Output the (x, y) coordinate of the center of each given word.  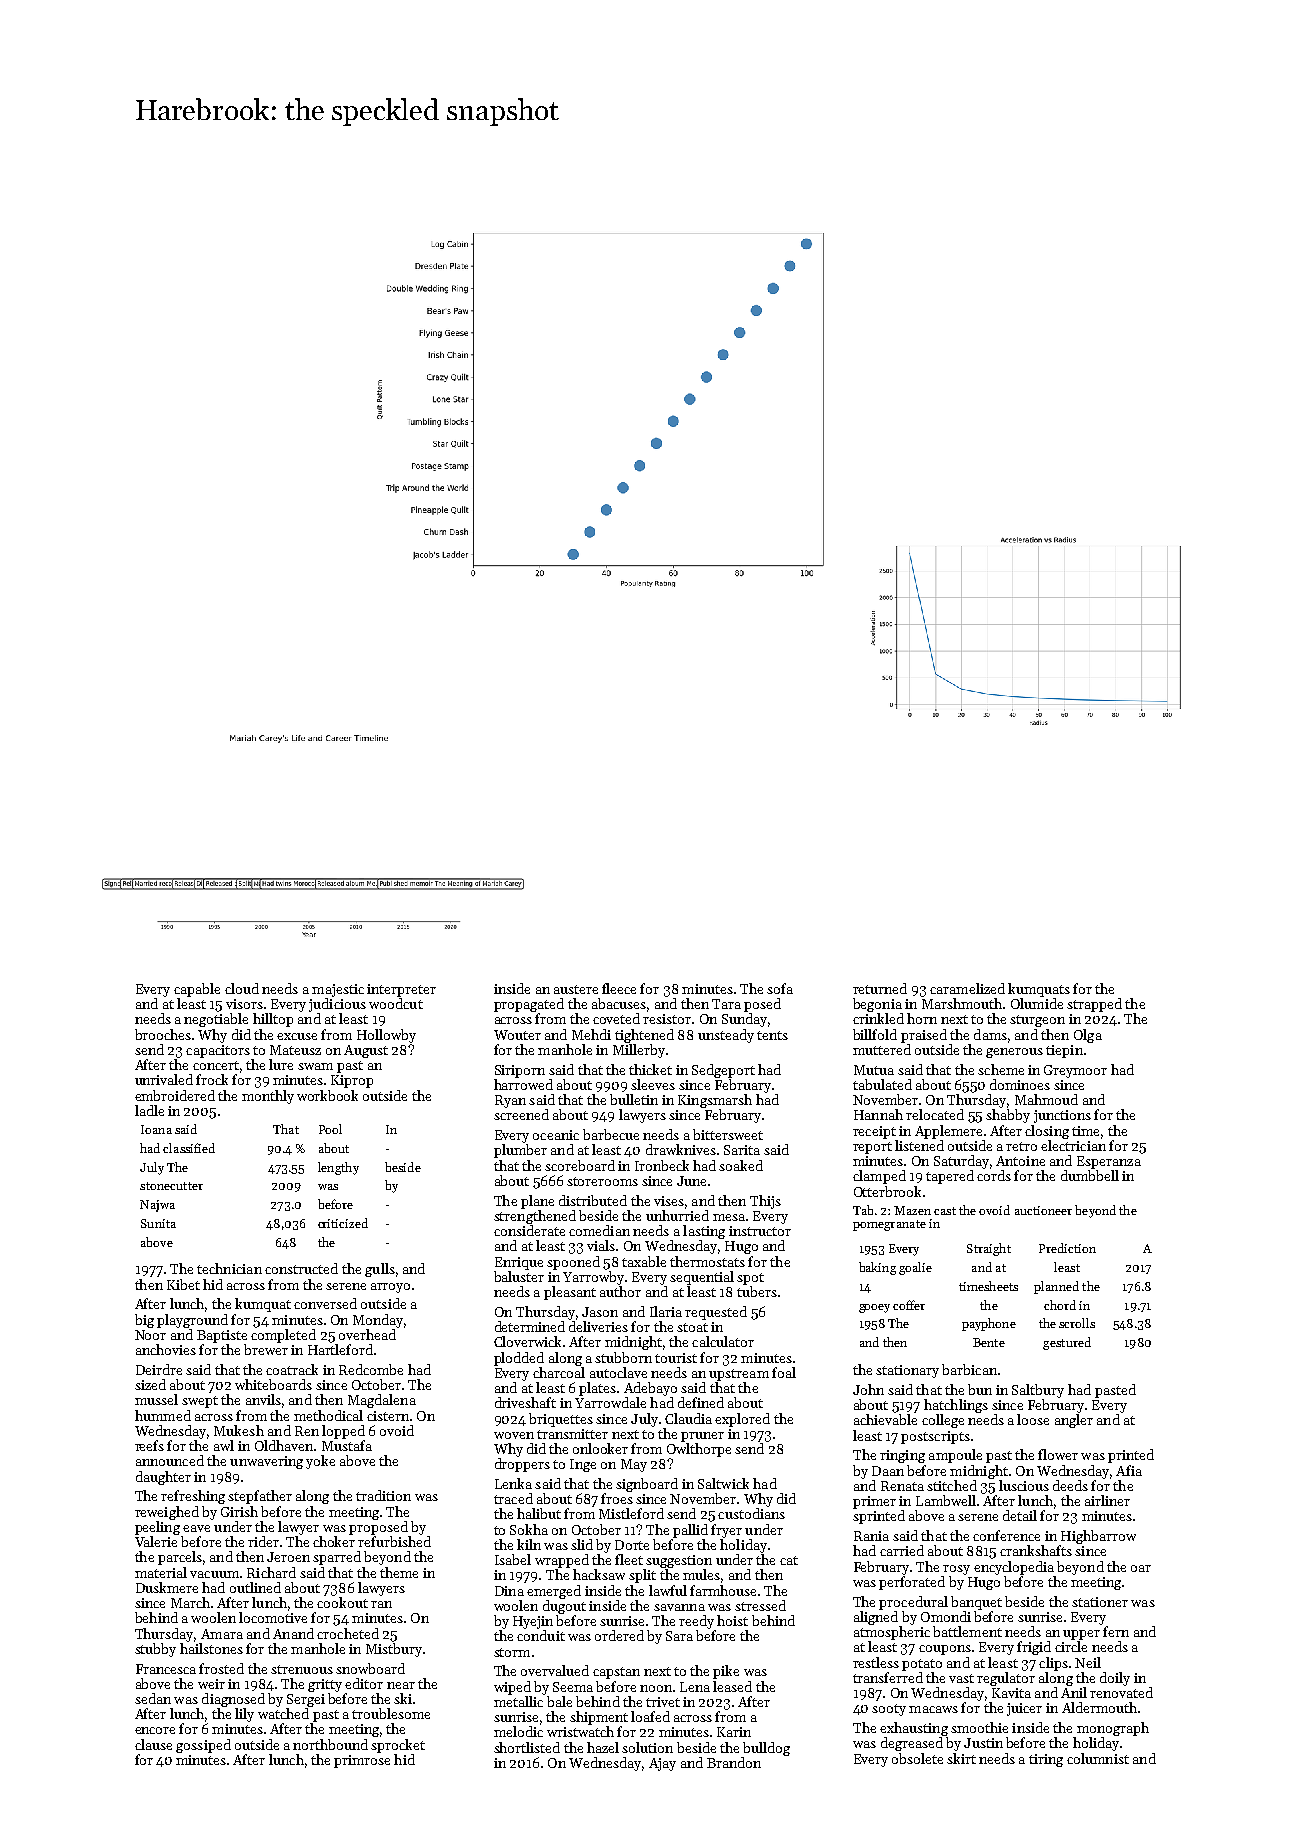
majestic (338, 990)
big (144, 1321)
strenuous (302, 1669)
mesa (729, 1217)
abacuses (619, 1003)
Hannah (878, 1114)
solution (647, 1747)
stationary (907, 1371)
